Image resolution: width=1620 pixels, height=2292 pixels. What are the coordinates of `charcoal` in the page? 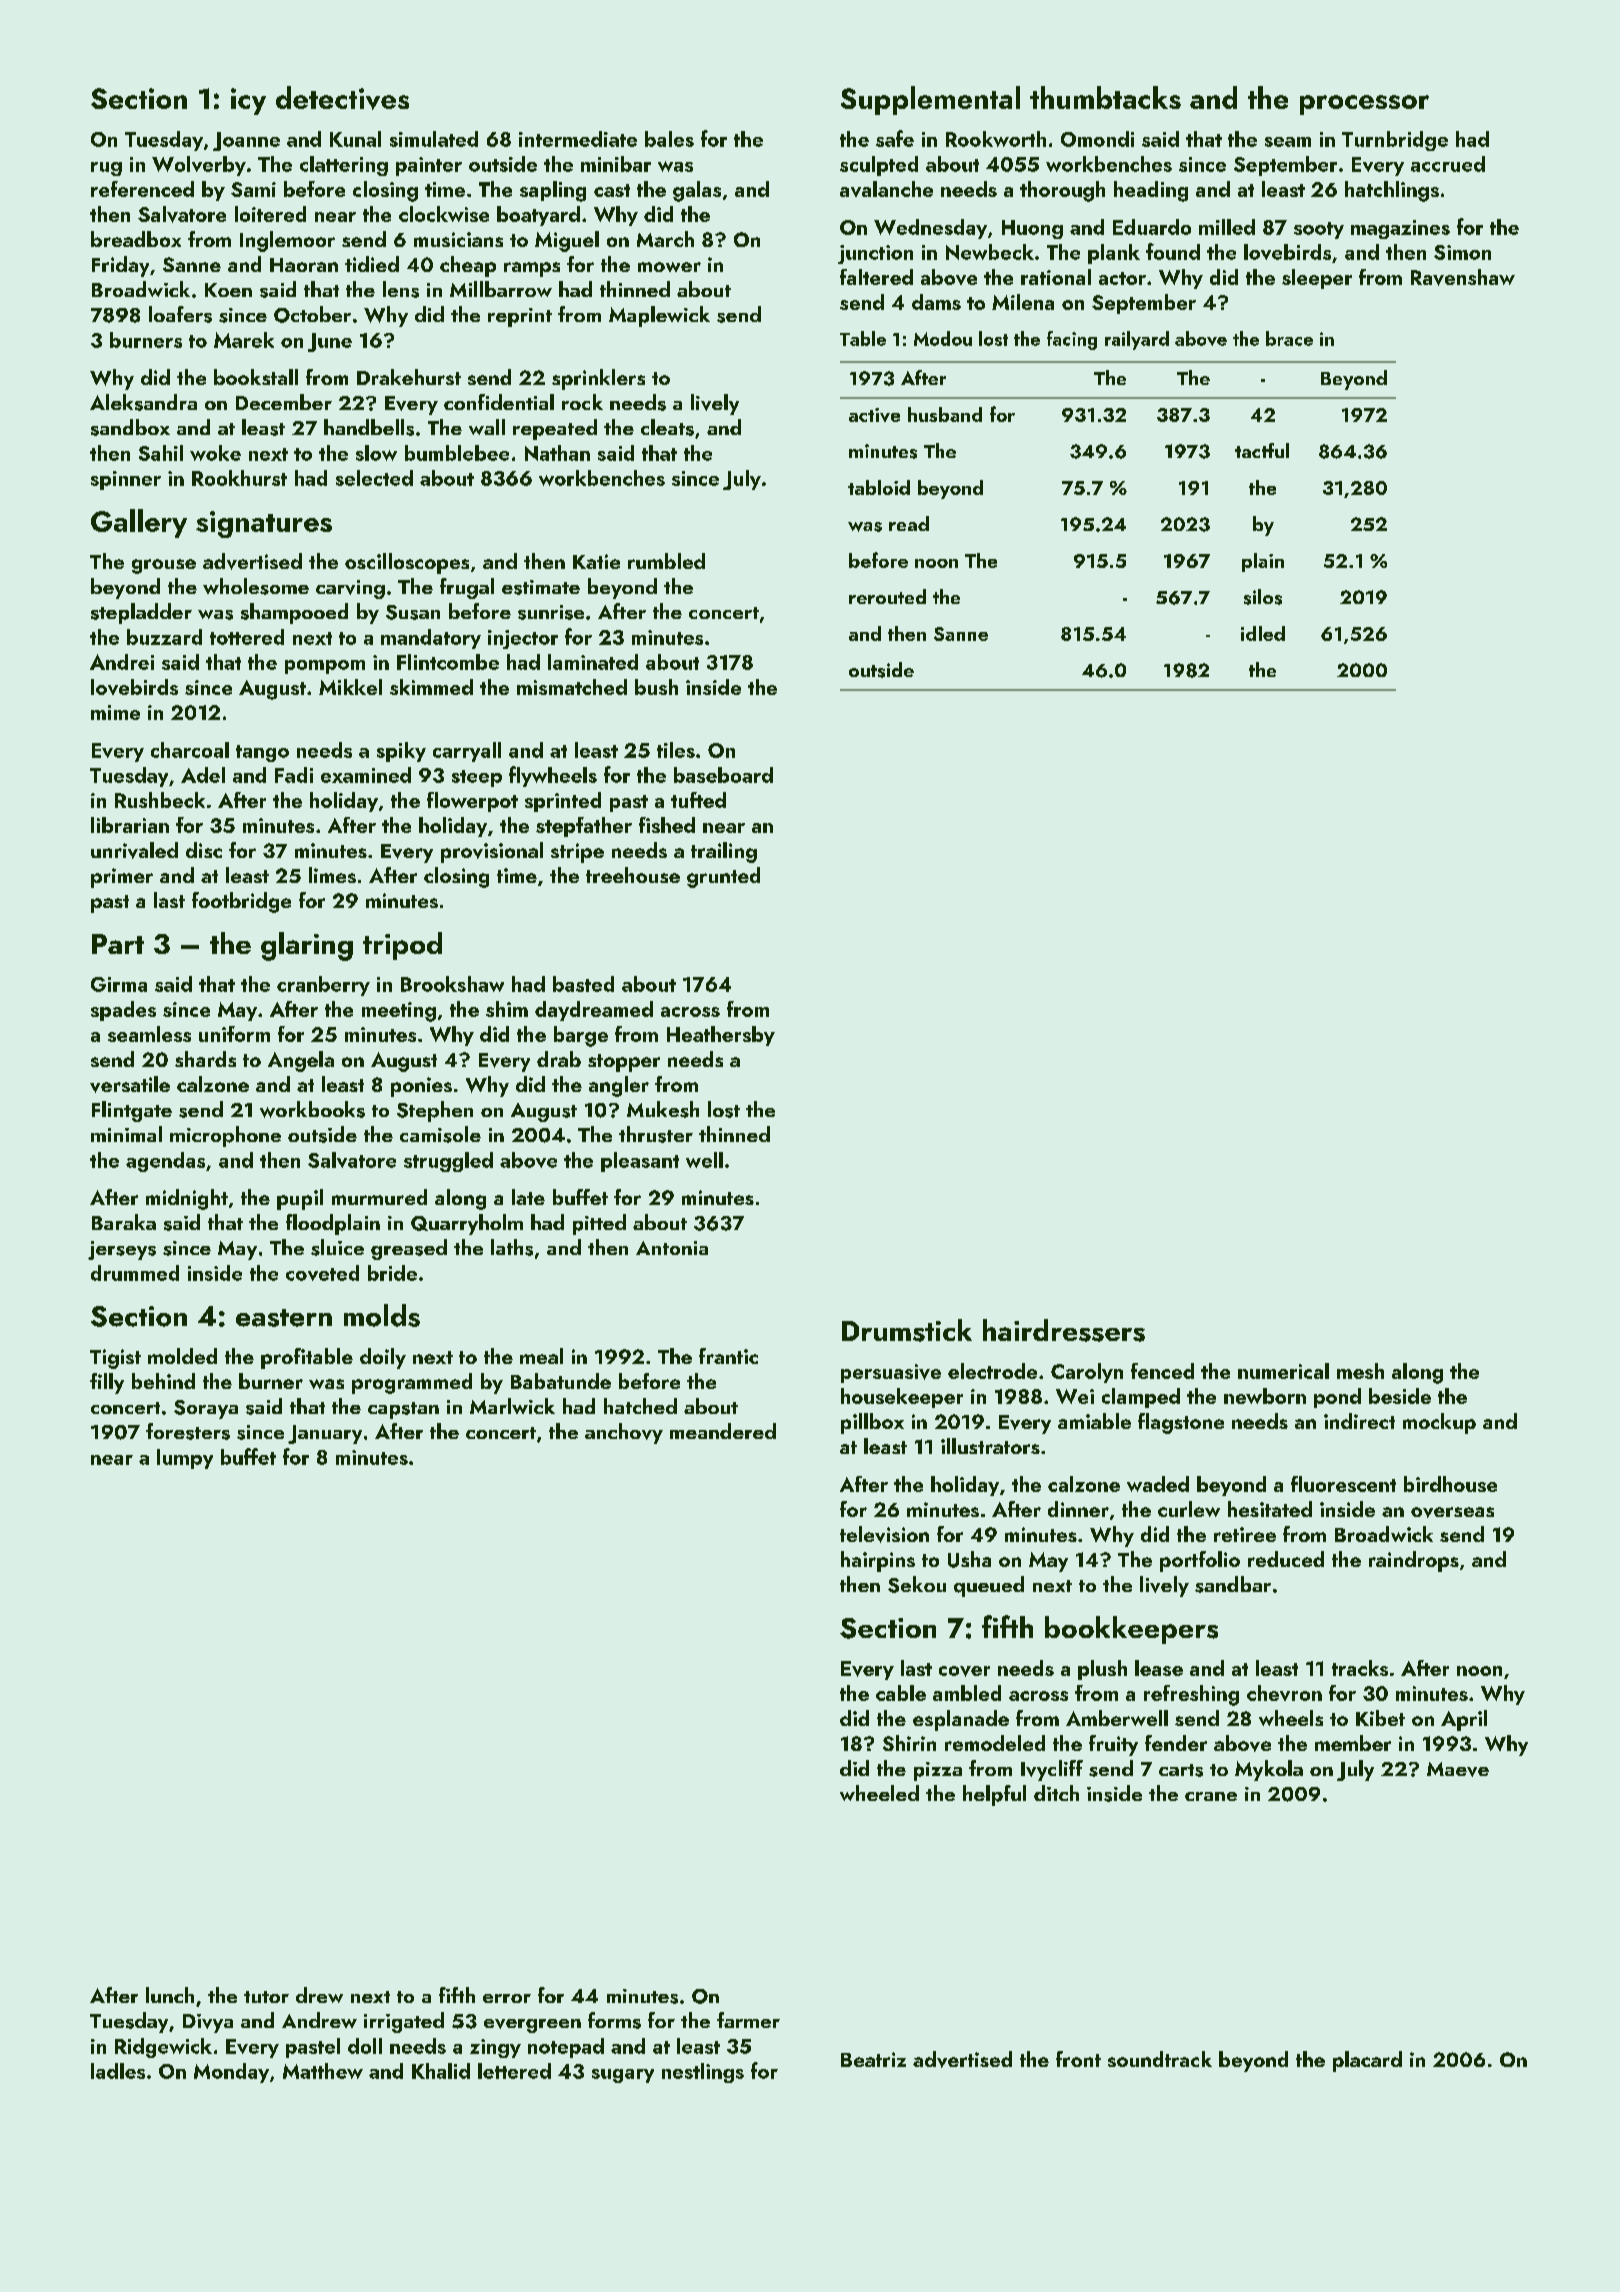 It's located at (190, 750).
